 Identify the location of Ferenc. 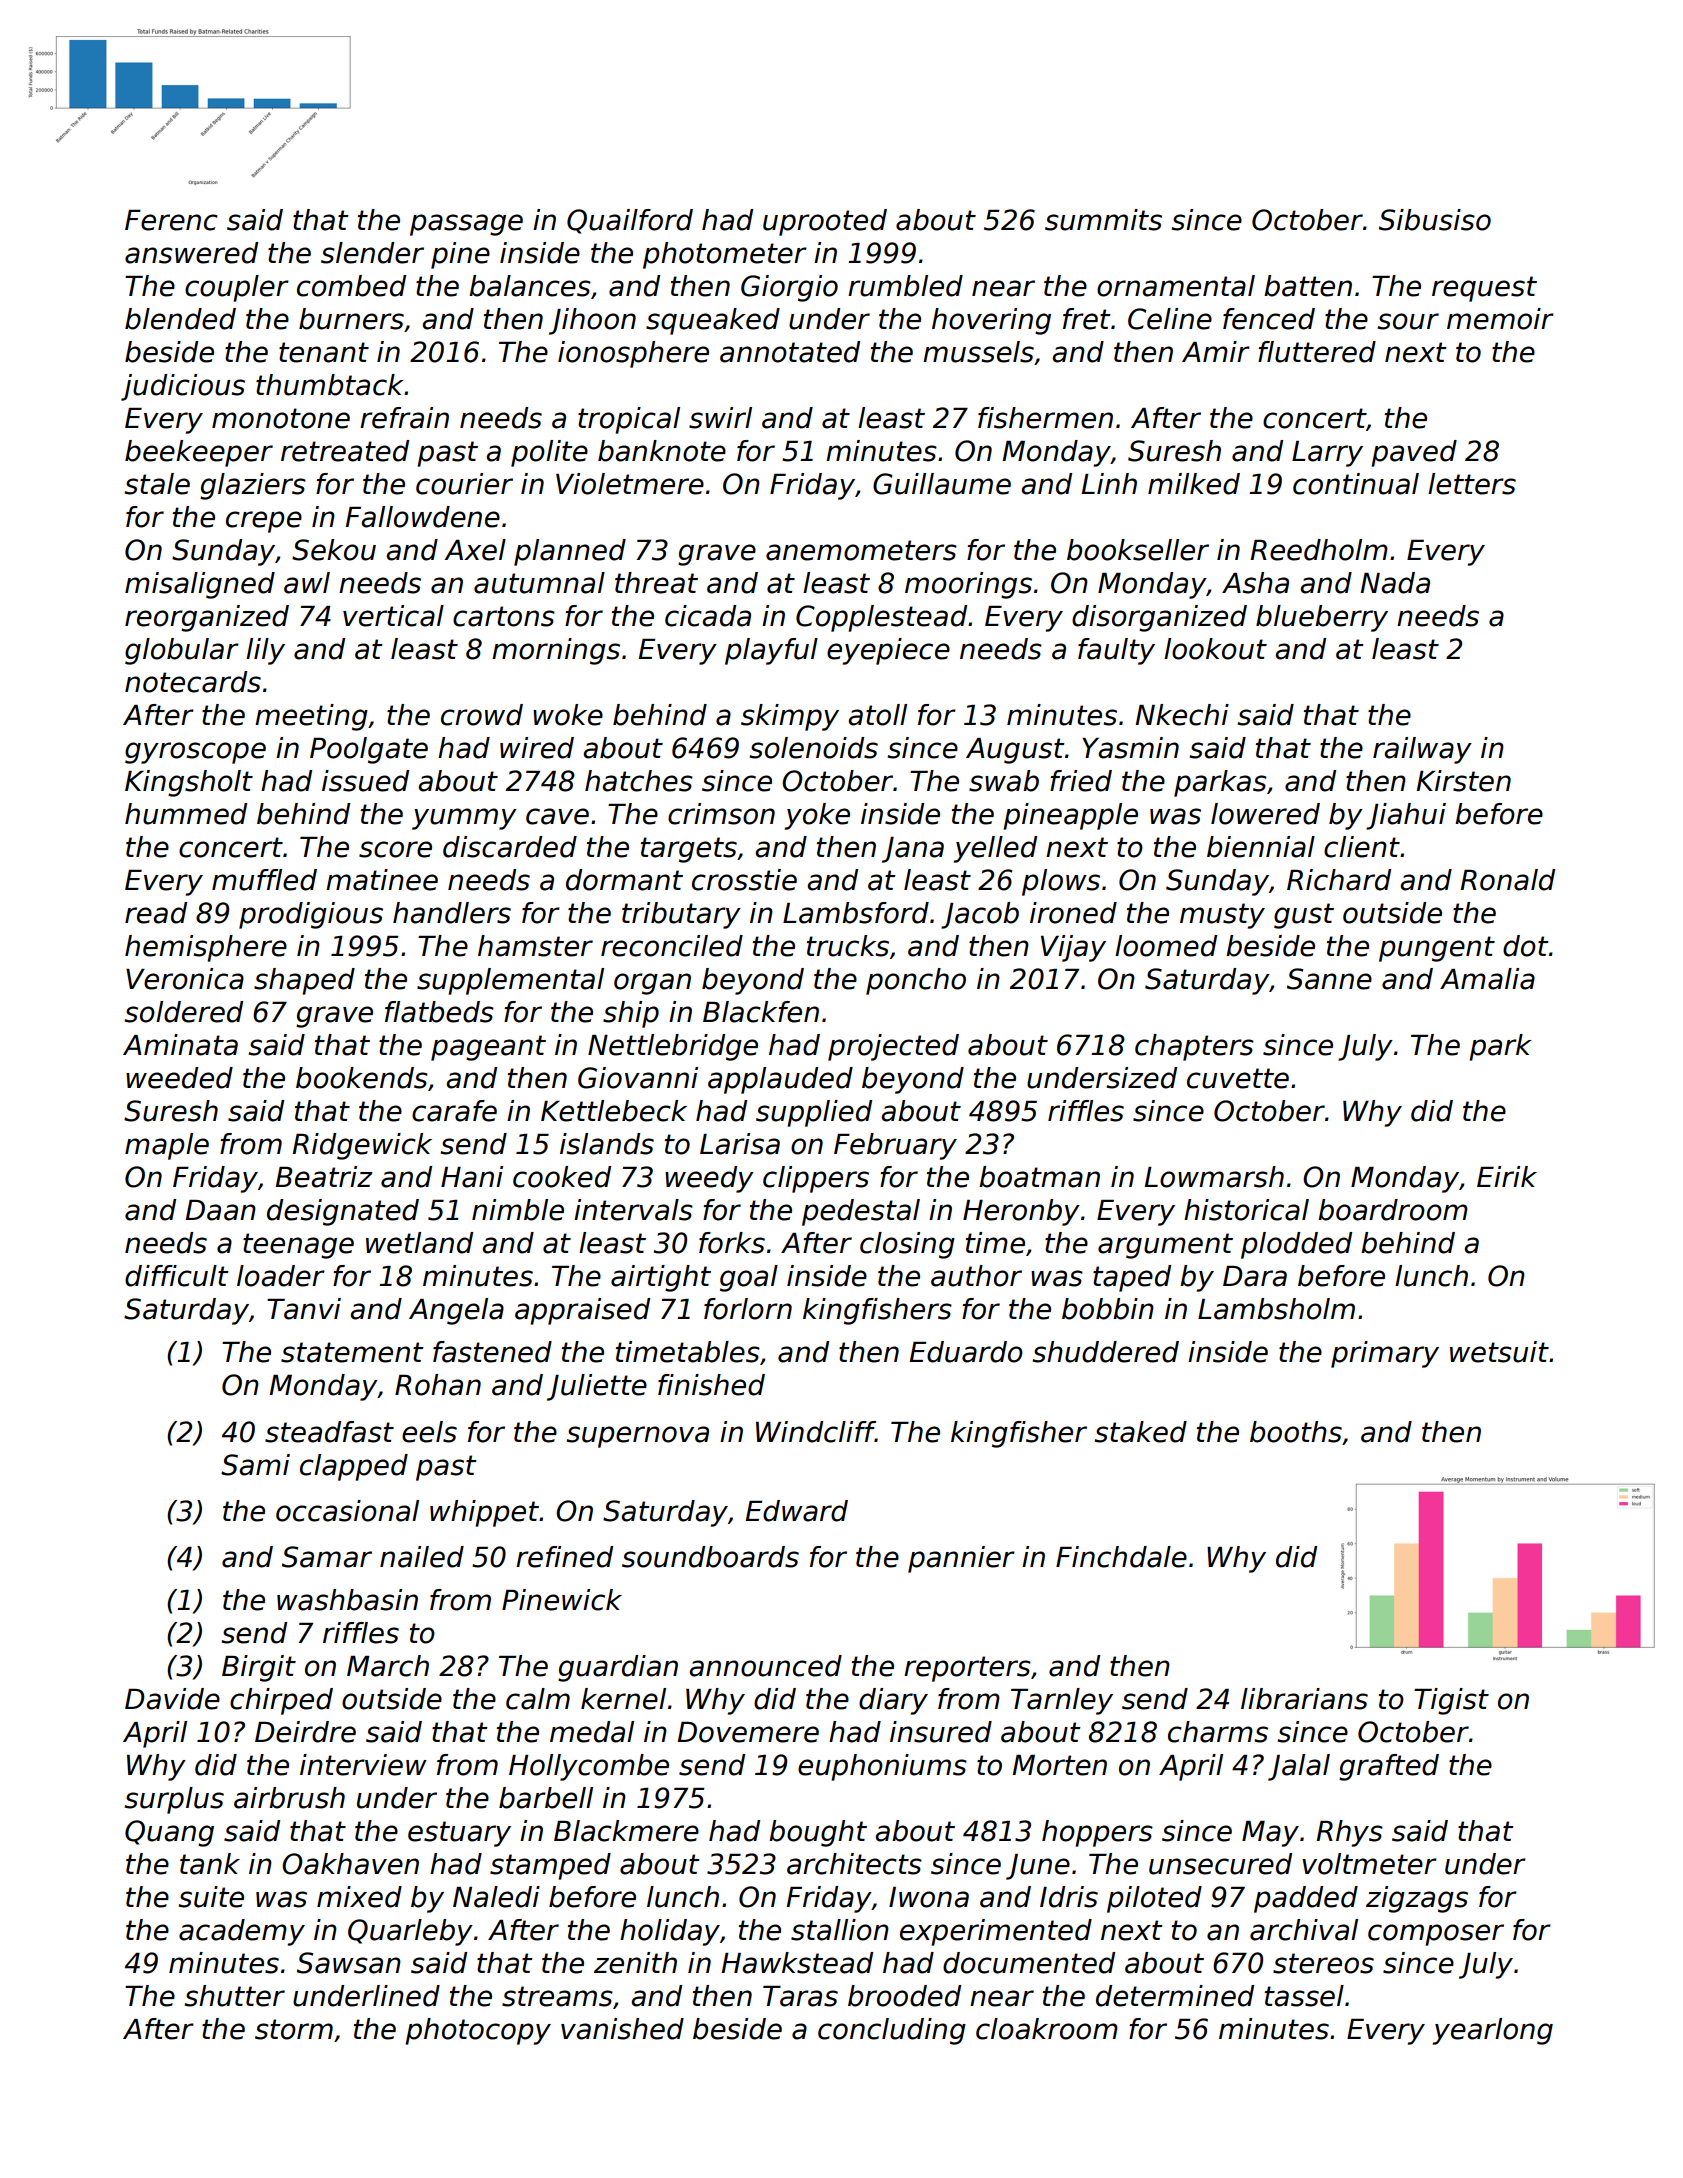
(171, 220).
